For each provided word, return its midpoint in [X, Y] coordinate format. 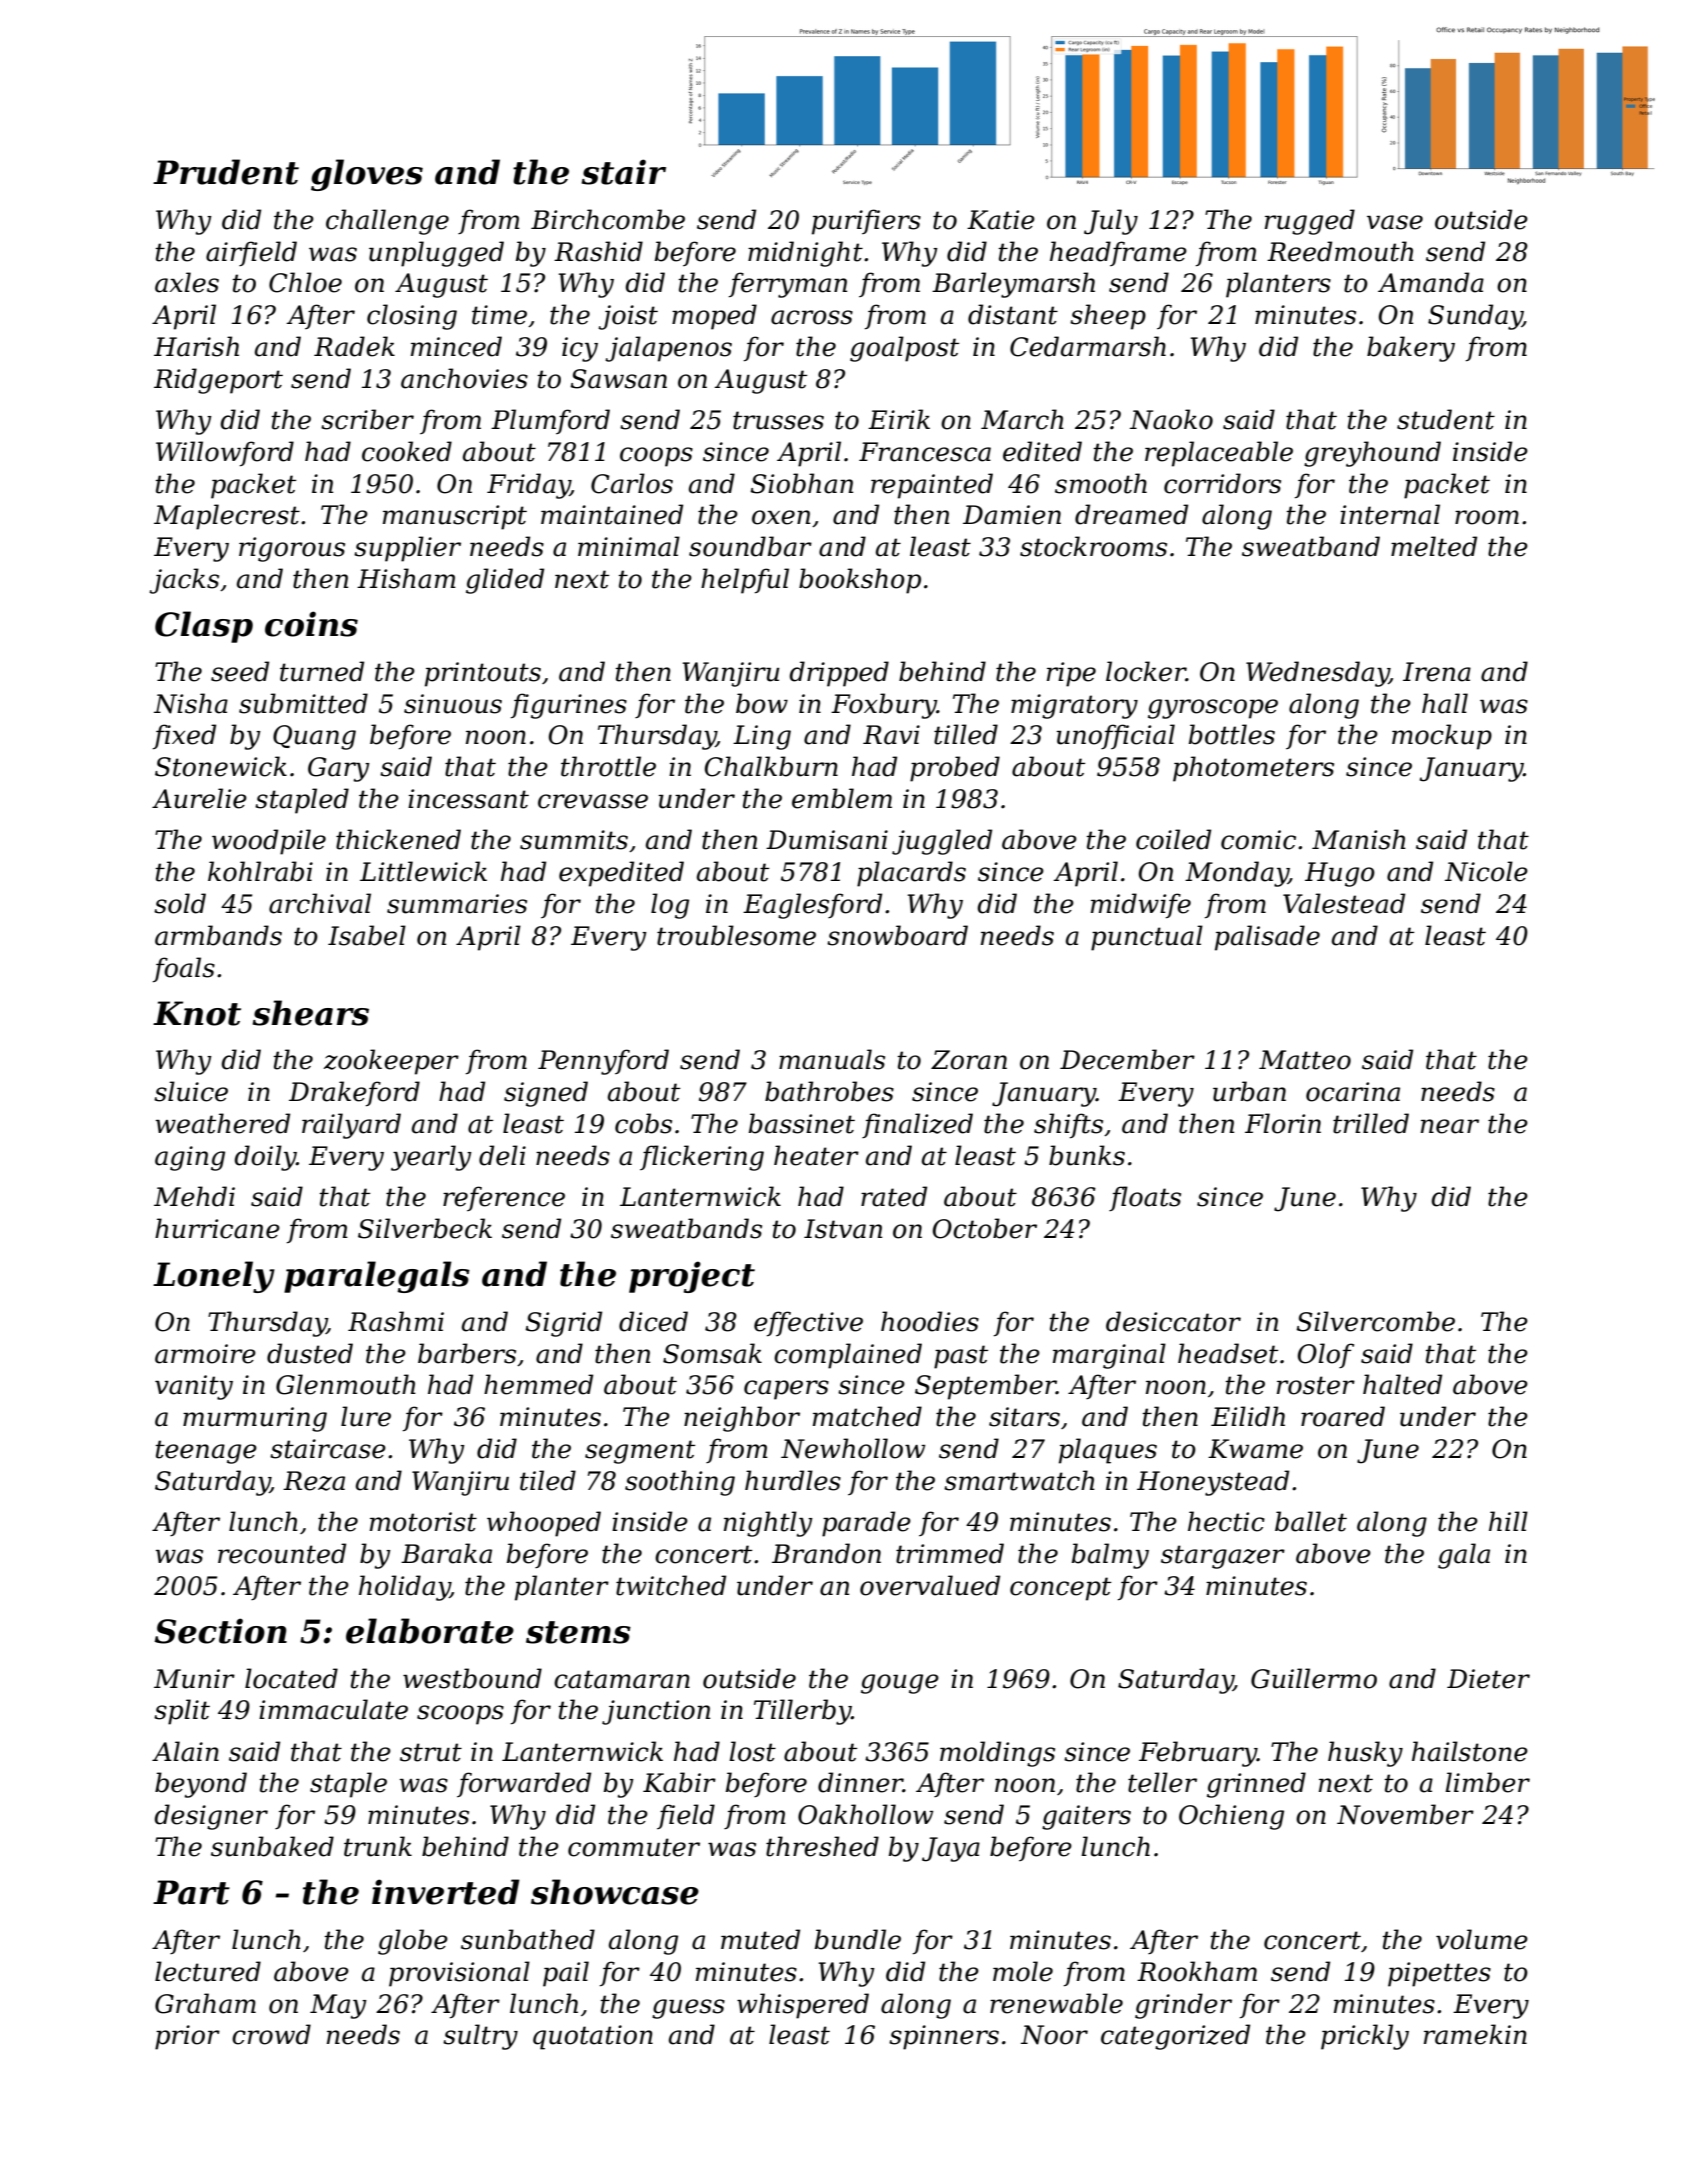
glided [505, 581]
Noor [1054, 2035]
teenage [206, 1452]
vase [1395, 222]
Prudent [226, 172]
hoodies [930, 1321]
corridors [1222, 483]
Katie [1001, 220]
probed [955, 769]
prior [187, 2037]
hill [1508, 1521]
